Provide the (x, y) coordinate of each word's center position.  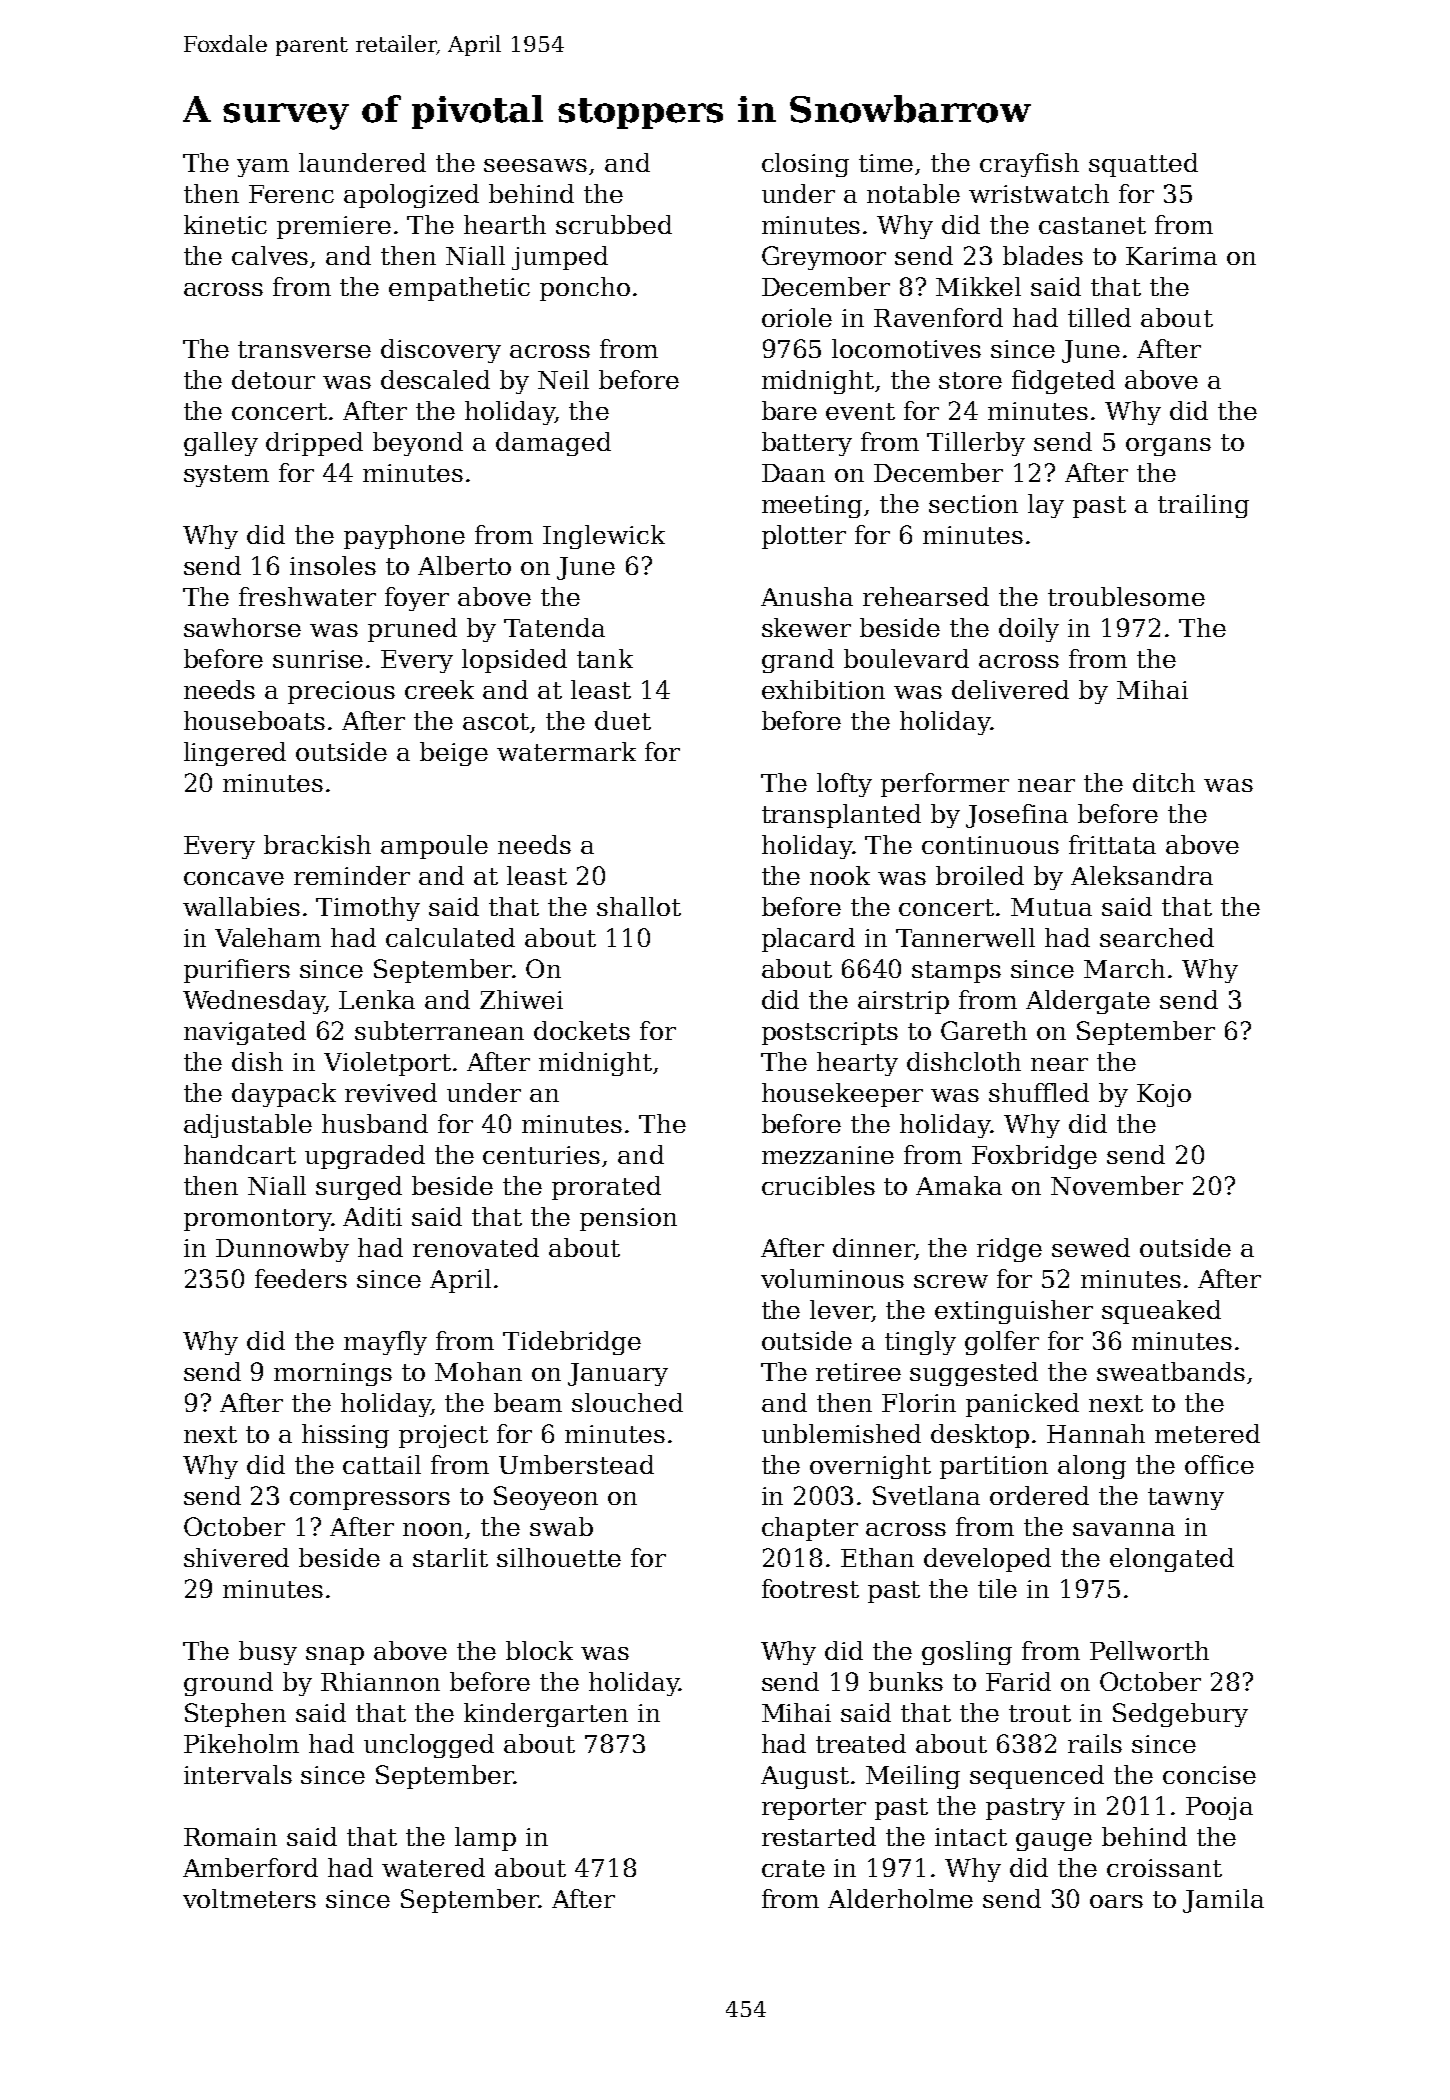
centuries (541, 1155)
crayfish (1029, 165)
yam (263, 168)
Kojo (1164, 1095)
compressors (370, 1501)
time (886, 163)
